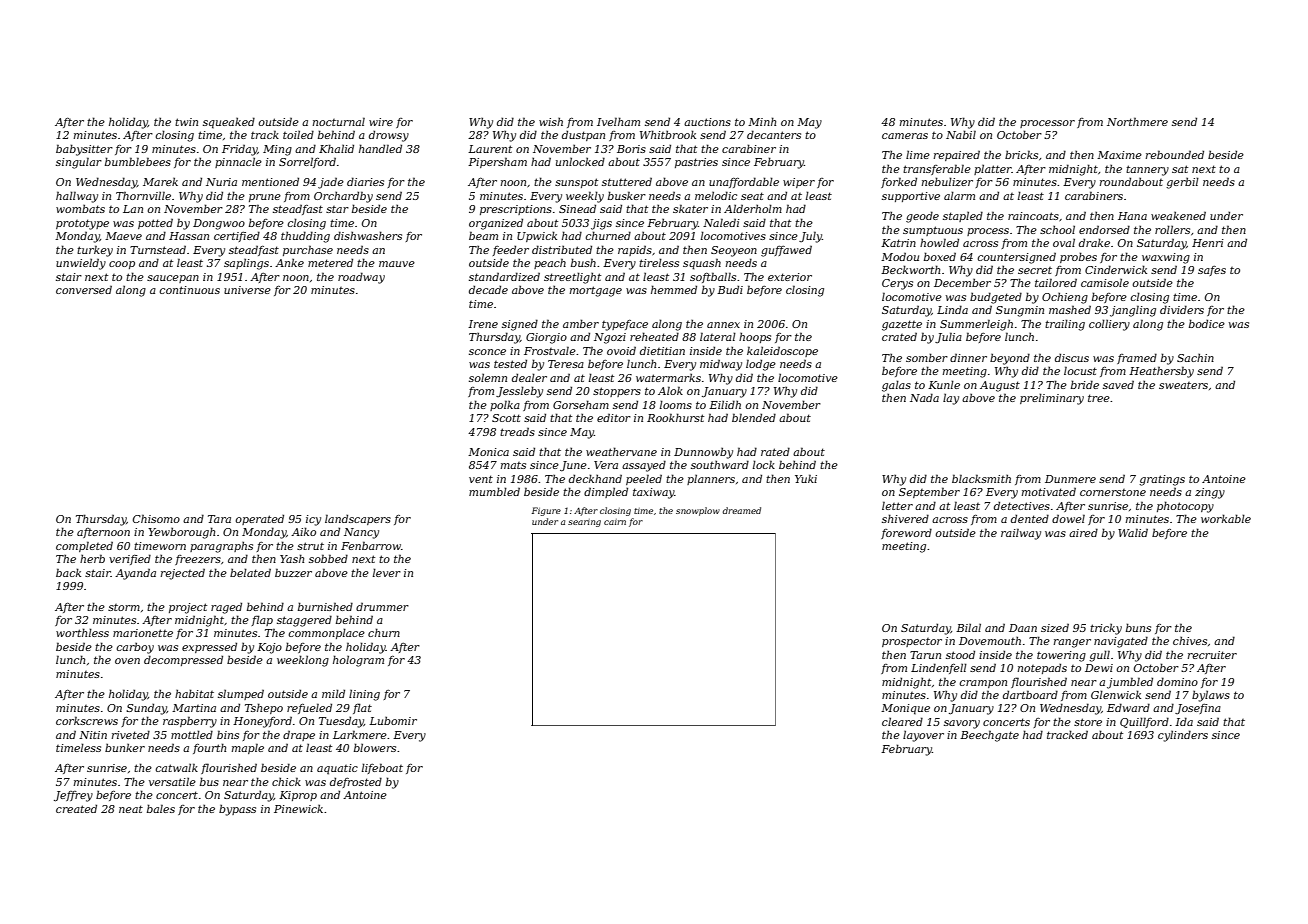 Image resolution: width=1308 pixels, height=924 pixels. I want to click on Lindenfell, so click(939, 668).
